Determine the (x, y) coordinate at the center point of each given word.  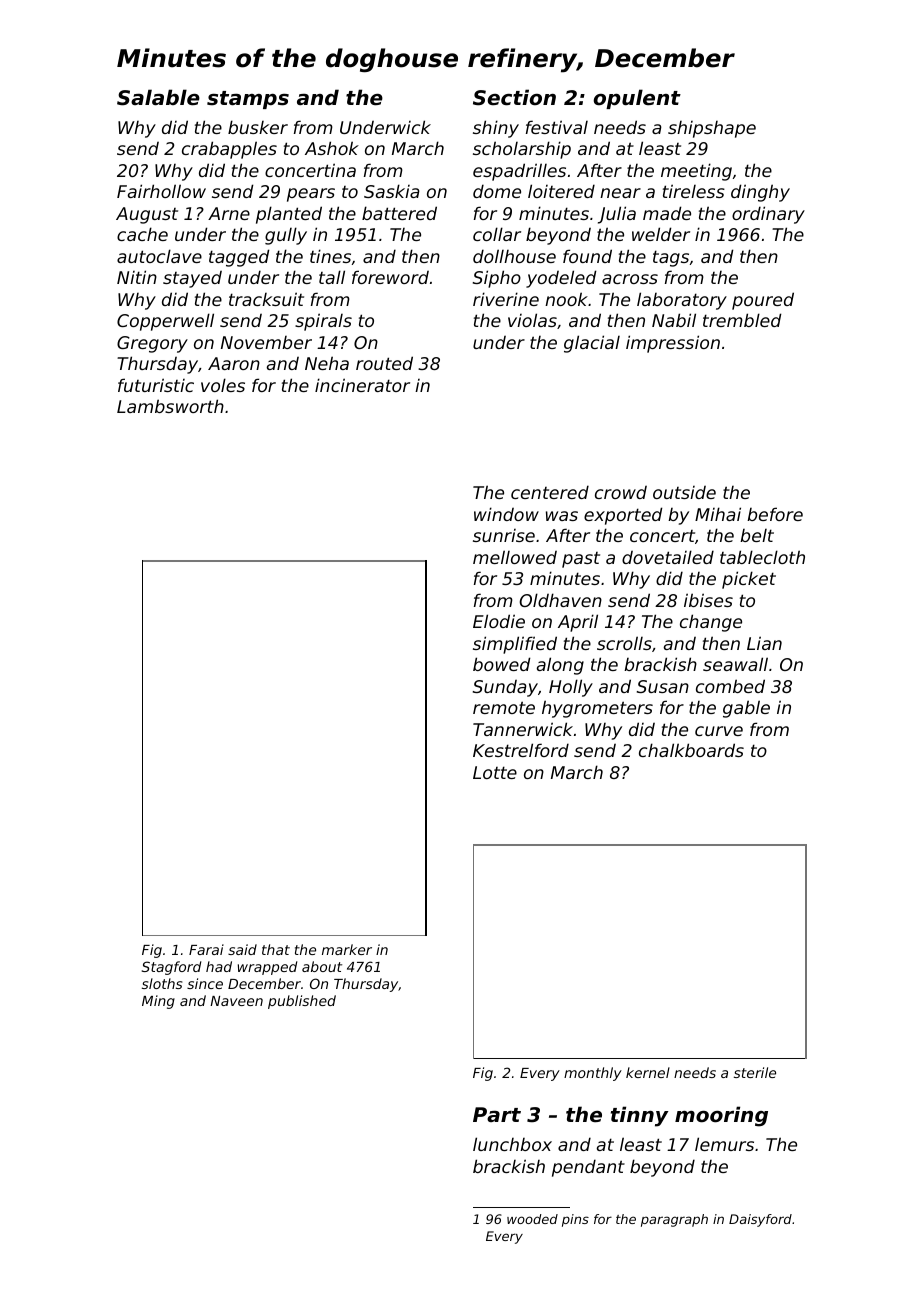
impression (673, 344)
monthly (593, 1074)
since (205, 983)
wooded (532, 1219)
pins (575, 1220)
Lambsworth (170, 406)
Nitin (137, 277)
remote (504, 707)
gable (746, 709)
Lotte (495, 772)
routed (384, 363)
